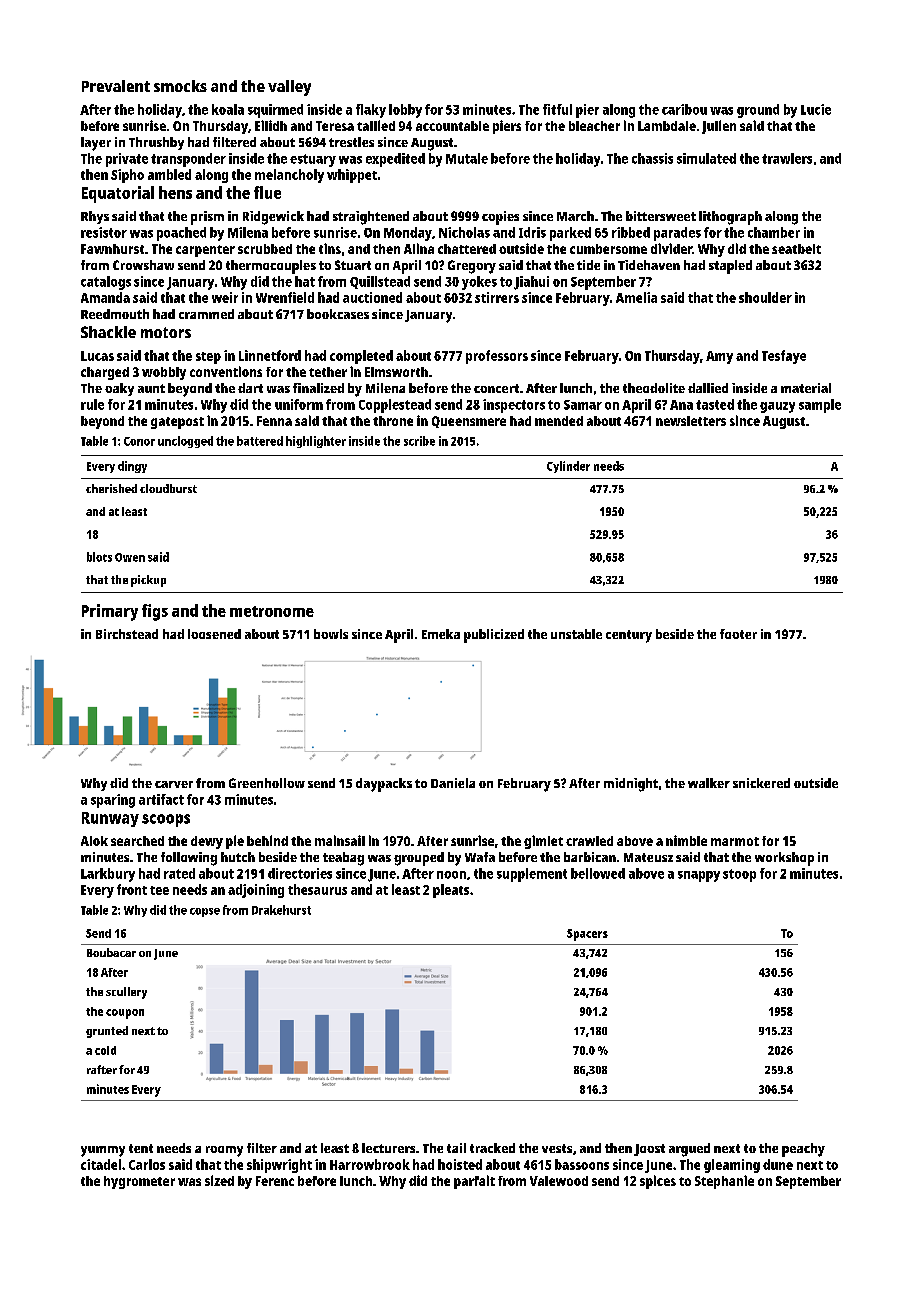  What do you see at coordinates (127, 634) in the screenshot?
I see `Birchstead` at bounding box center [127, 634].
